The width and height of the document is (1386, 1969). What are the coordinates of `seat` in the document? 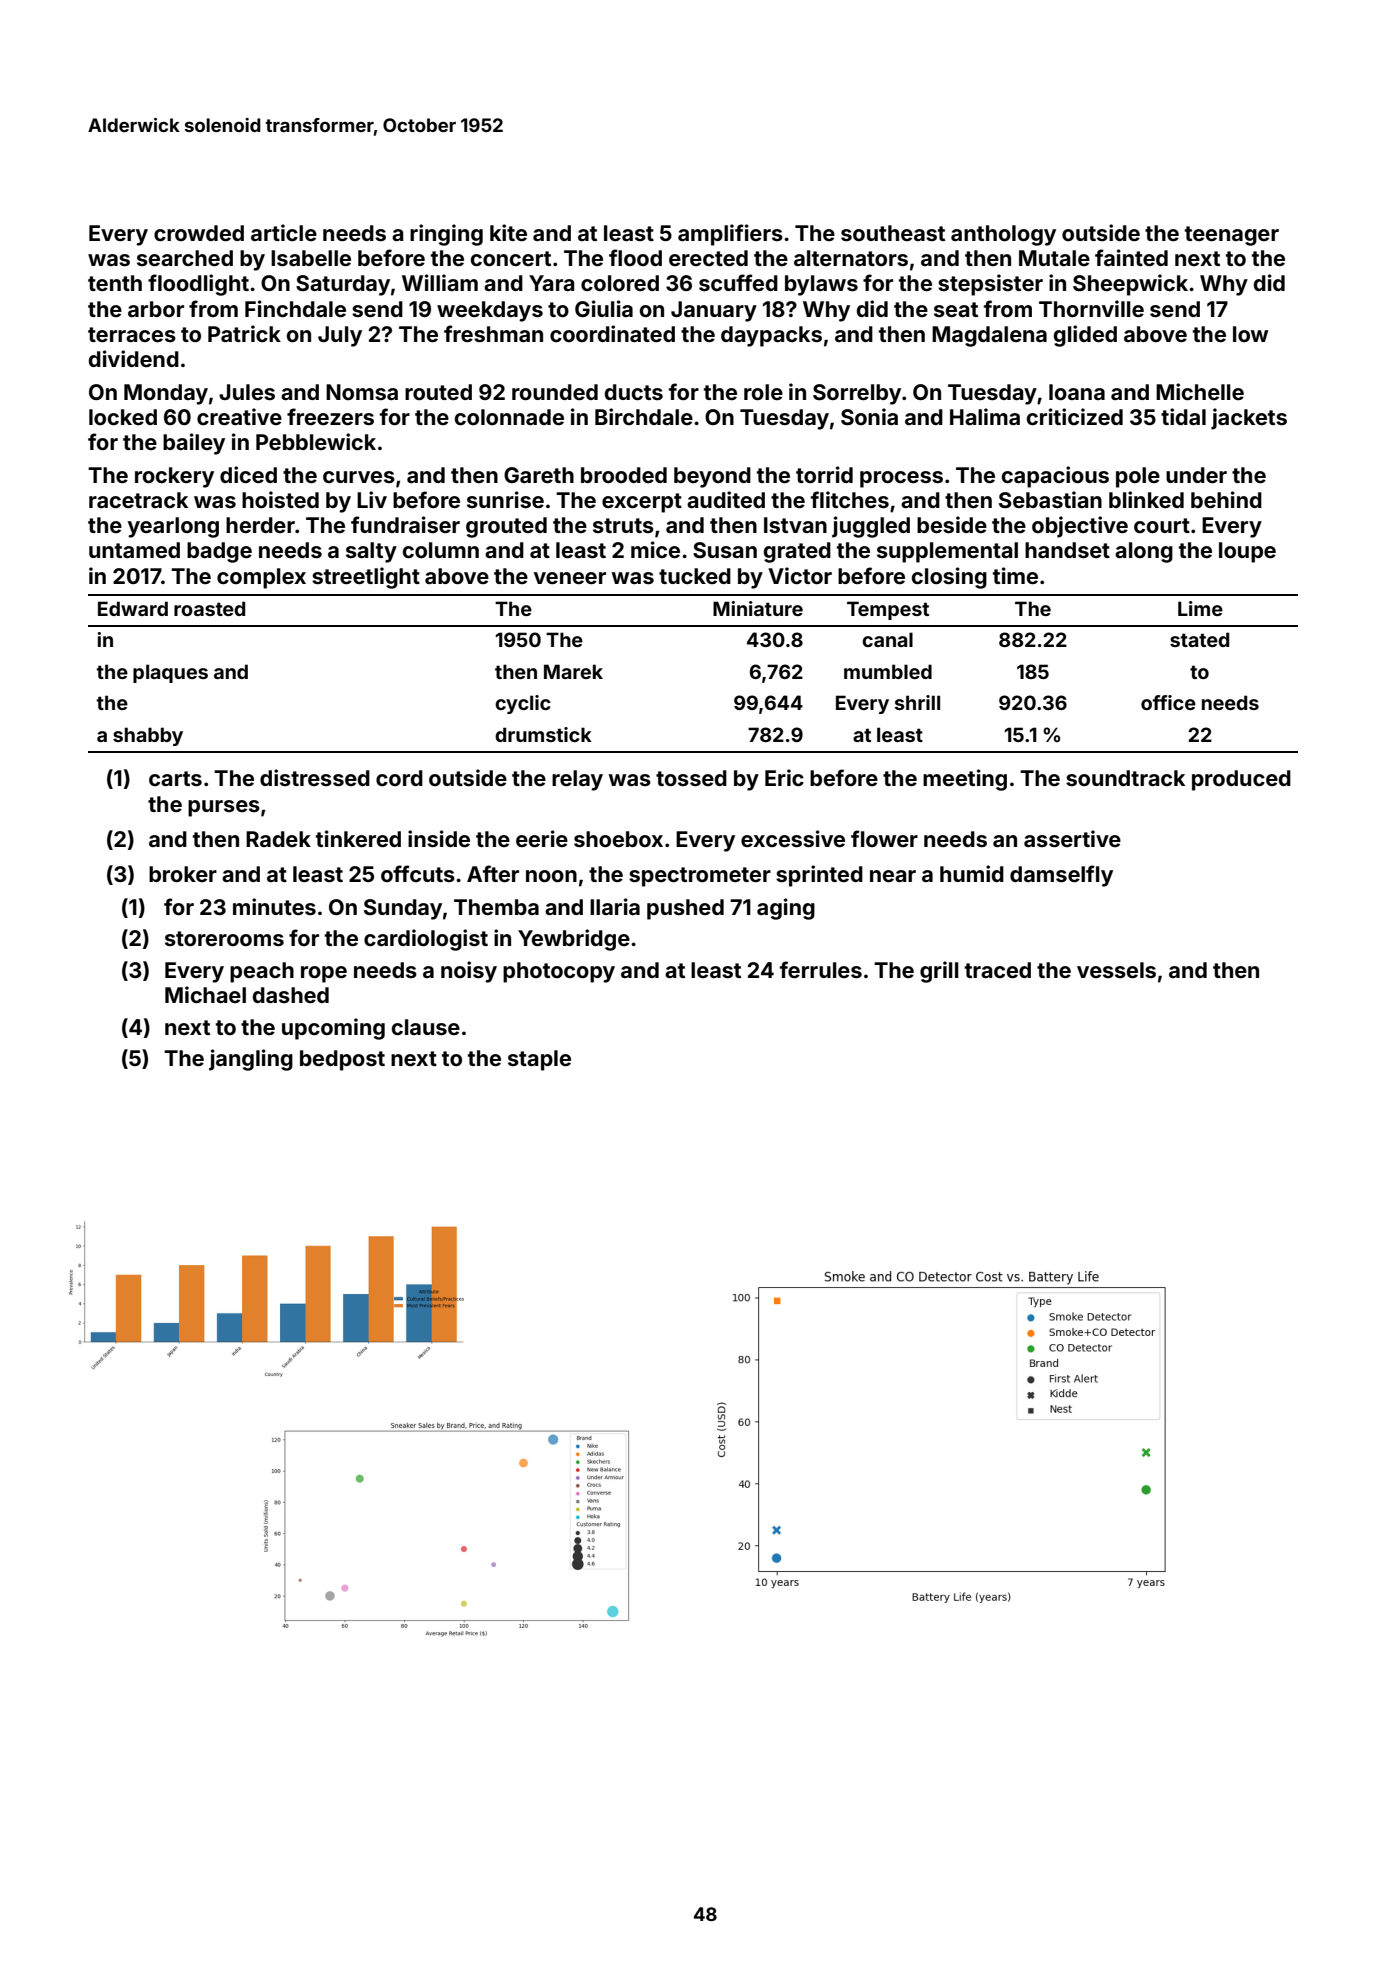 It's located at (956, 309).
